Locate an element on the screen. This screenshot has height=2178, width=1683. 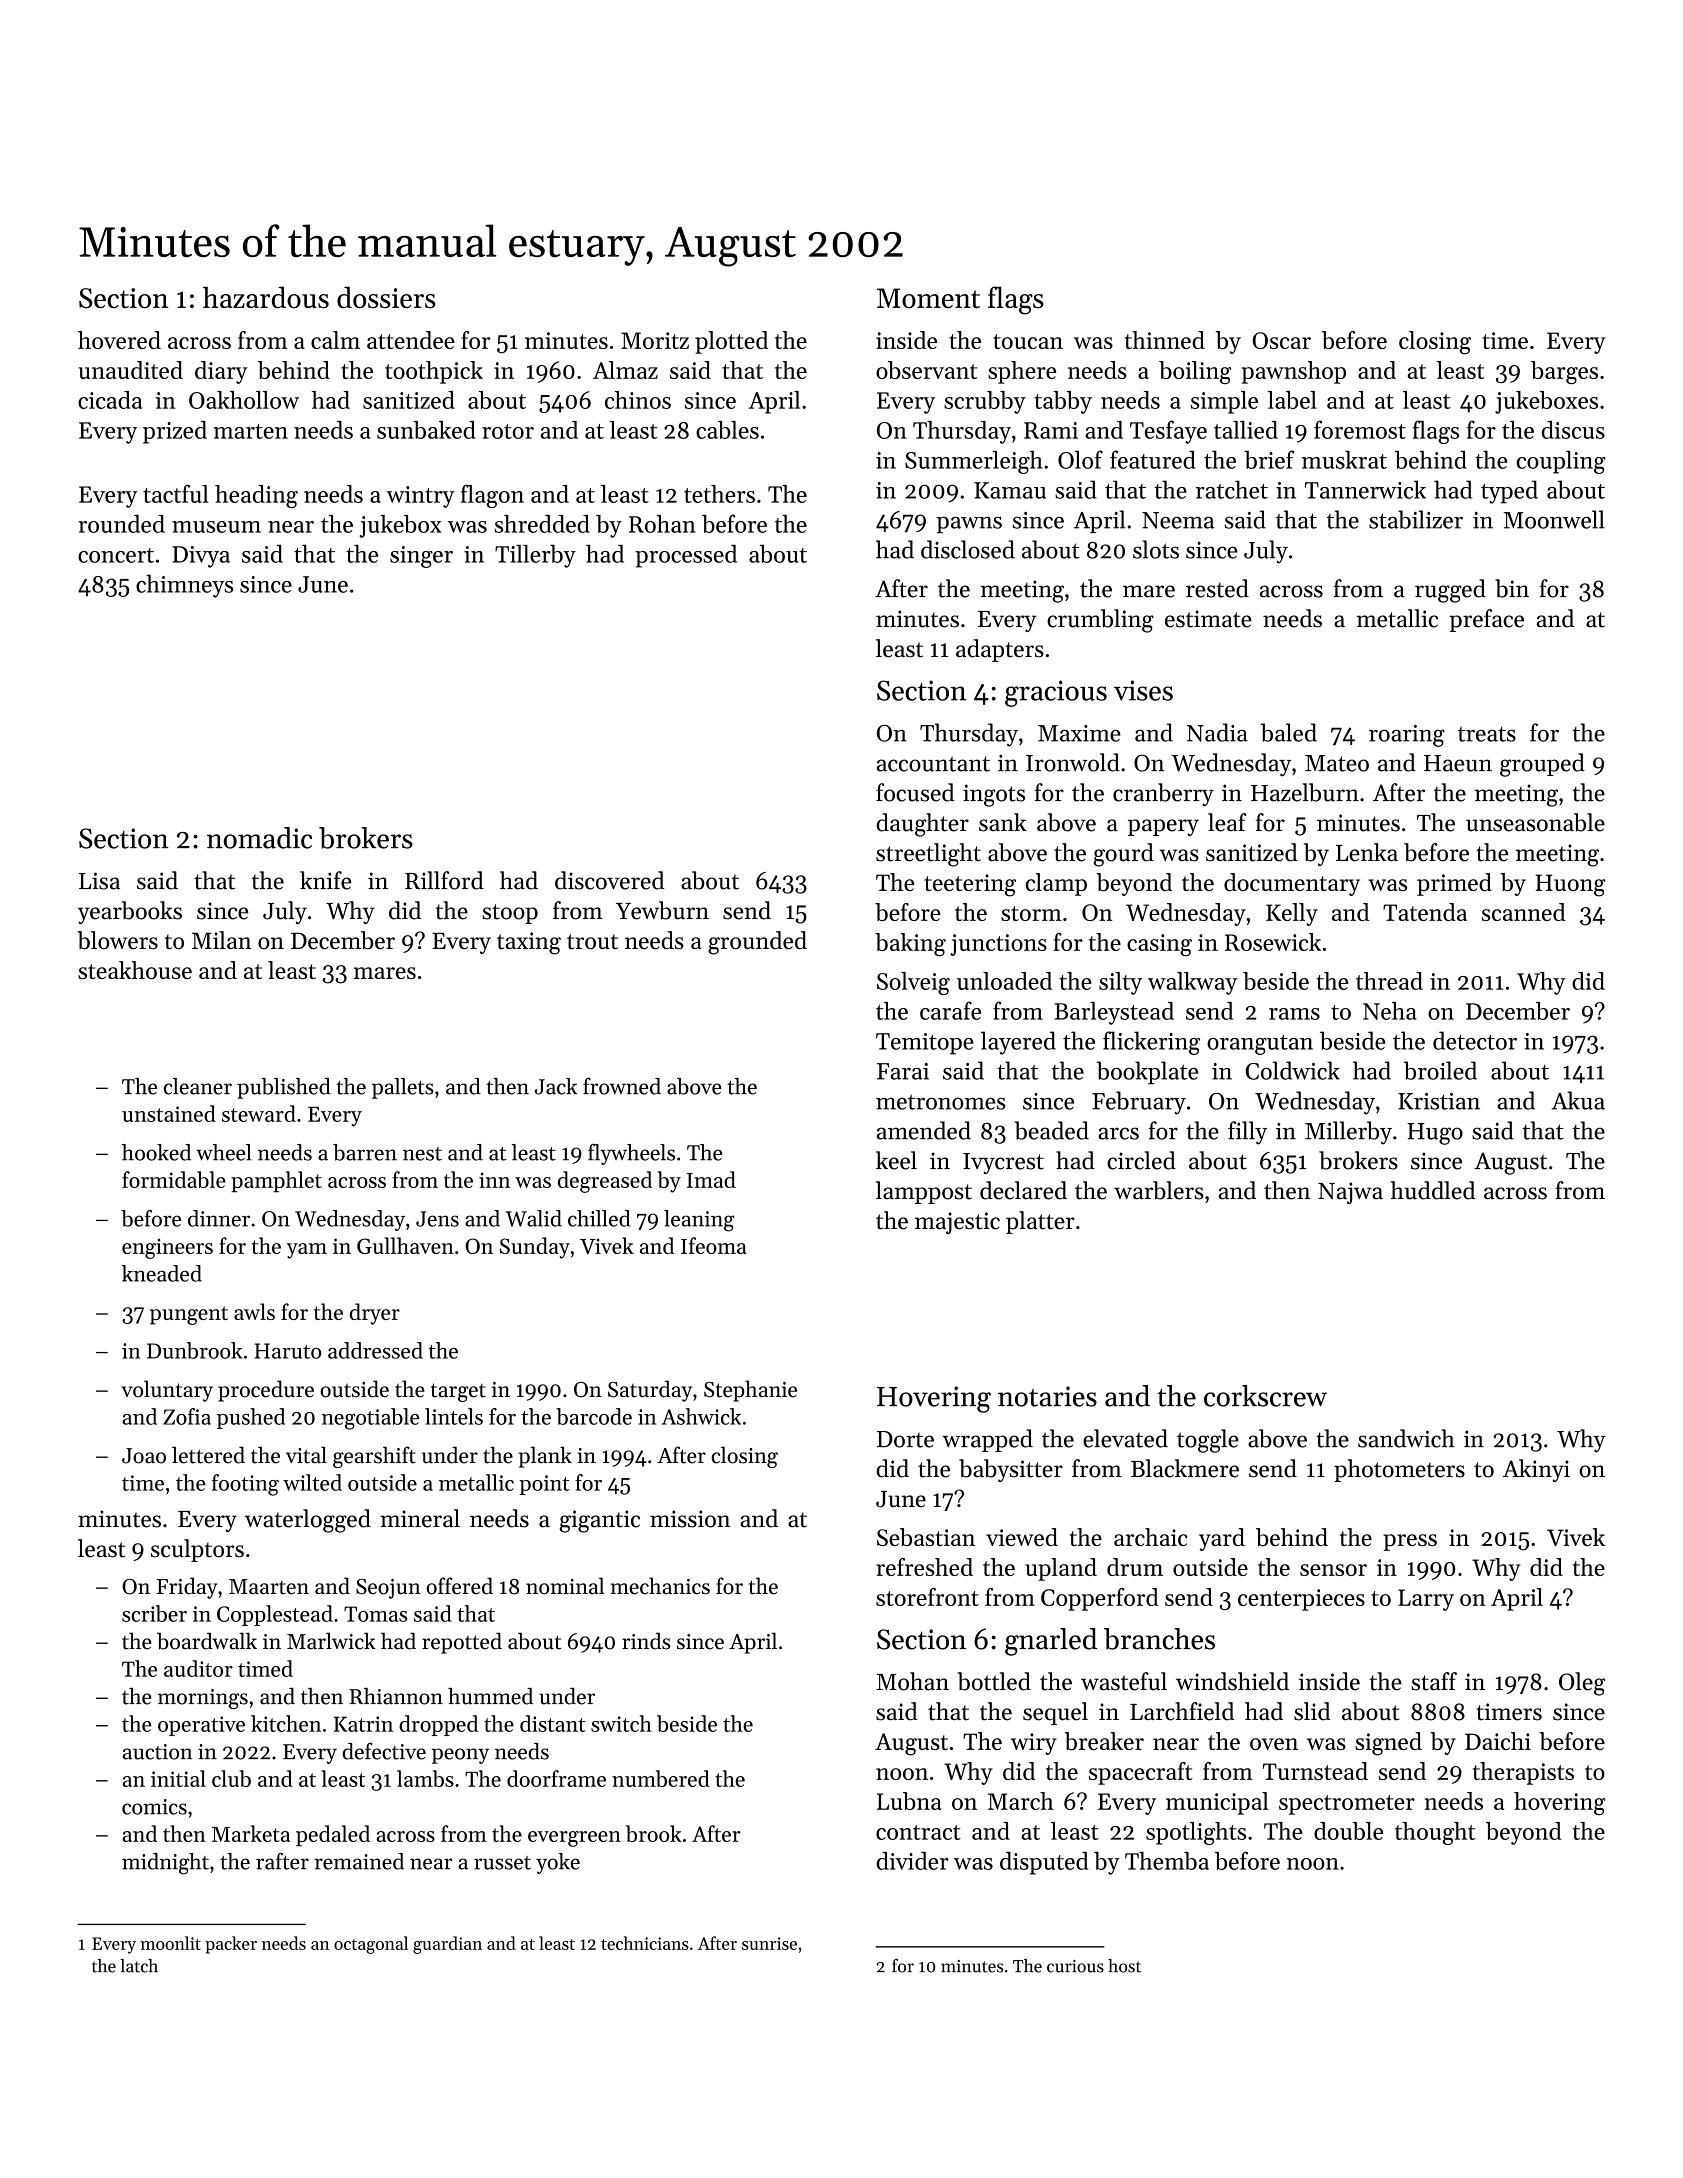
Akinyi is located at coordinates (1536, 1470).
